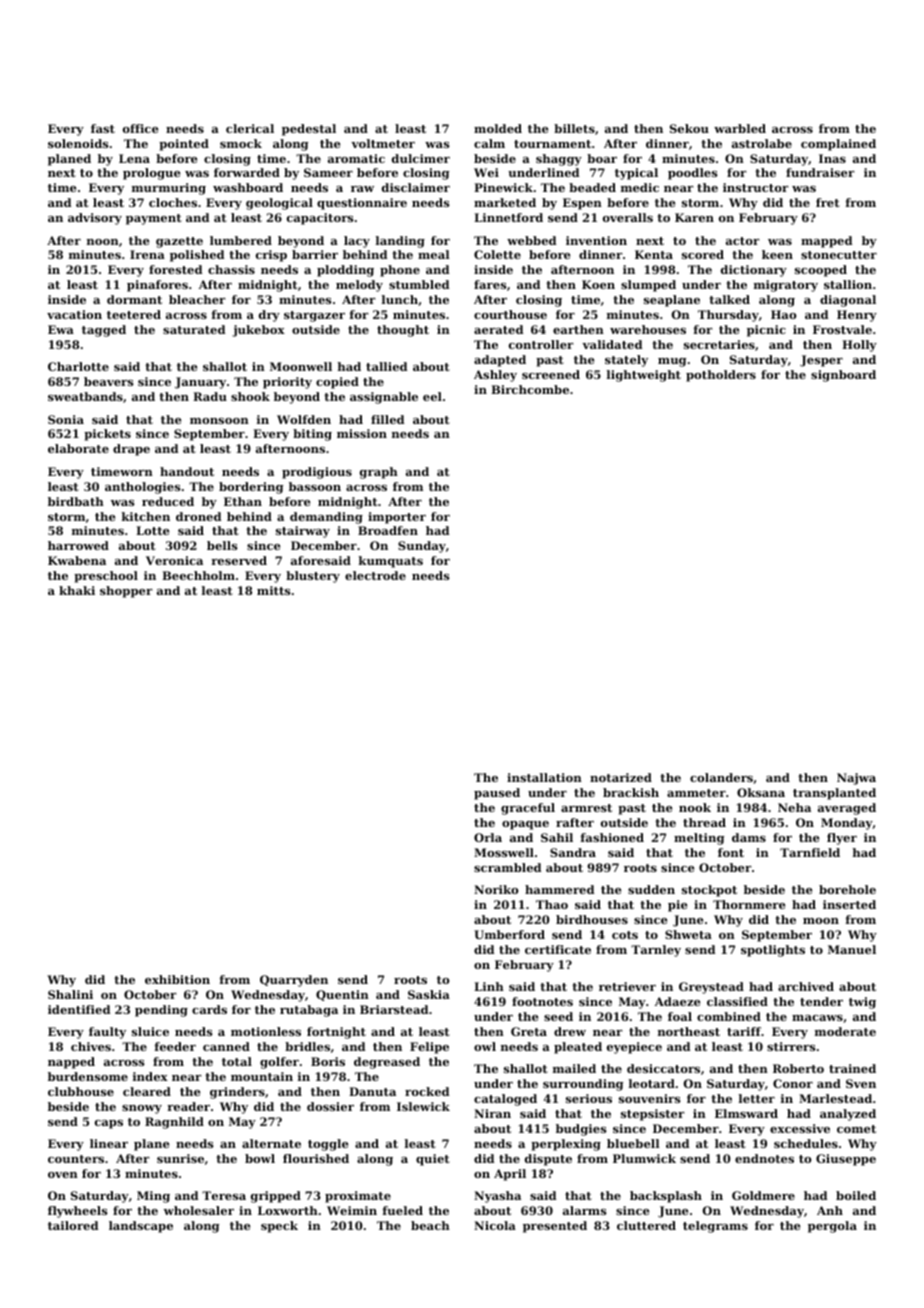 This document has height=1308, width=924. What do you see at coordinates (422, 547) in the document?
I see `Sunday` at bounding box center [422, 547].
